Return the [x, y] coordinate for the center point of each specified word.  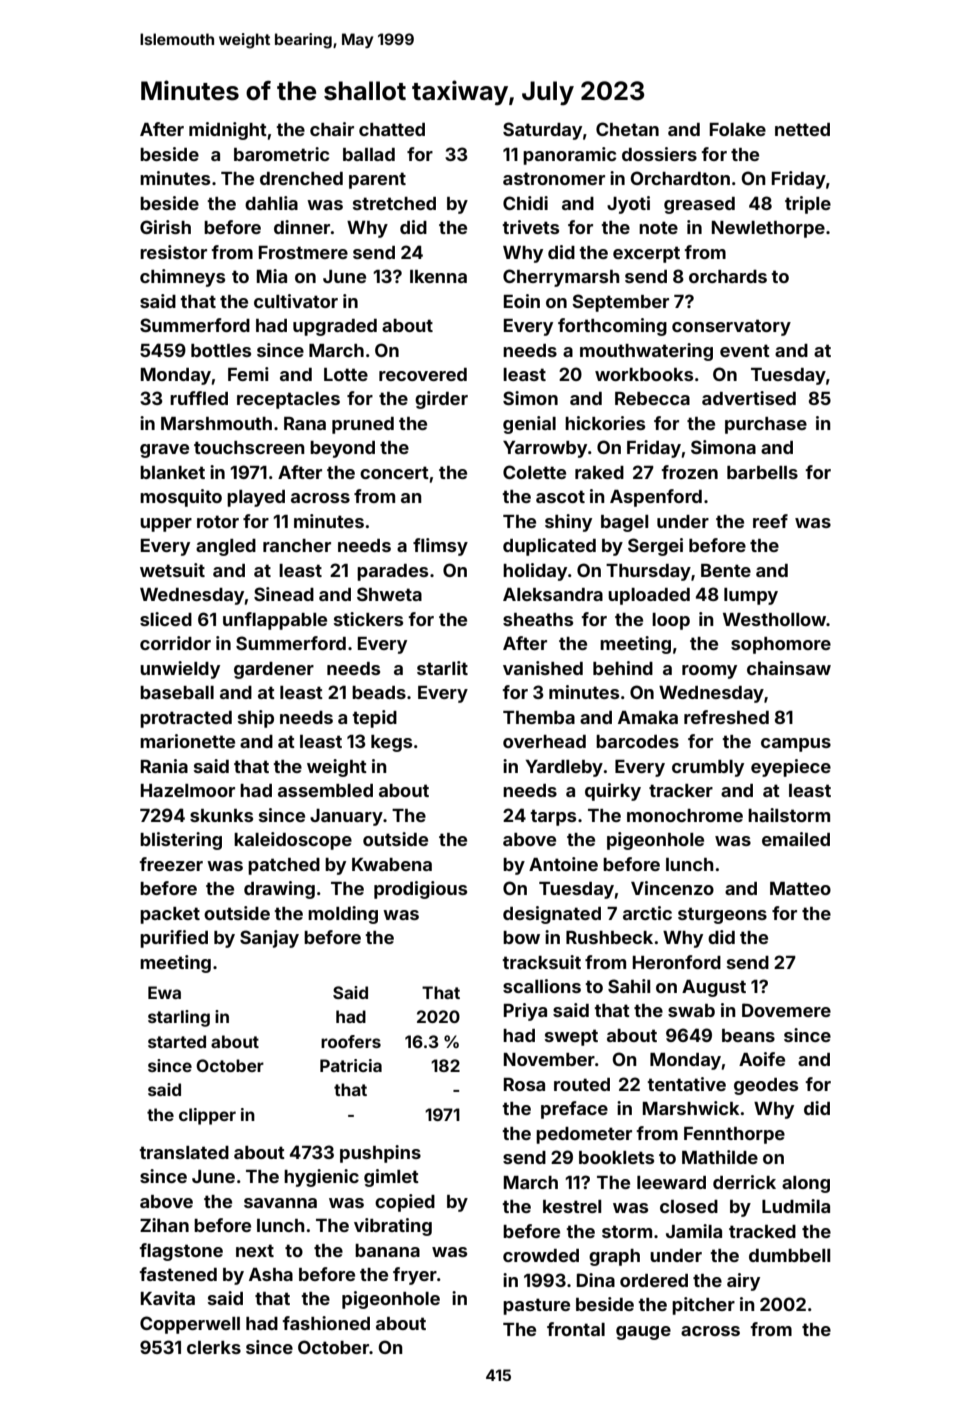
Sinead [284, 594]
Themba [539, 717]
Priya [525, 1012]
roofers [351, 1041]
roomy [709, 672]
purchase [766, 425]
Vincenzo [672, 888]
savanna [280, 1203]
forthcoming [612, 327]
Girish [165, 227]
